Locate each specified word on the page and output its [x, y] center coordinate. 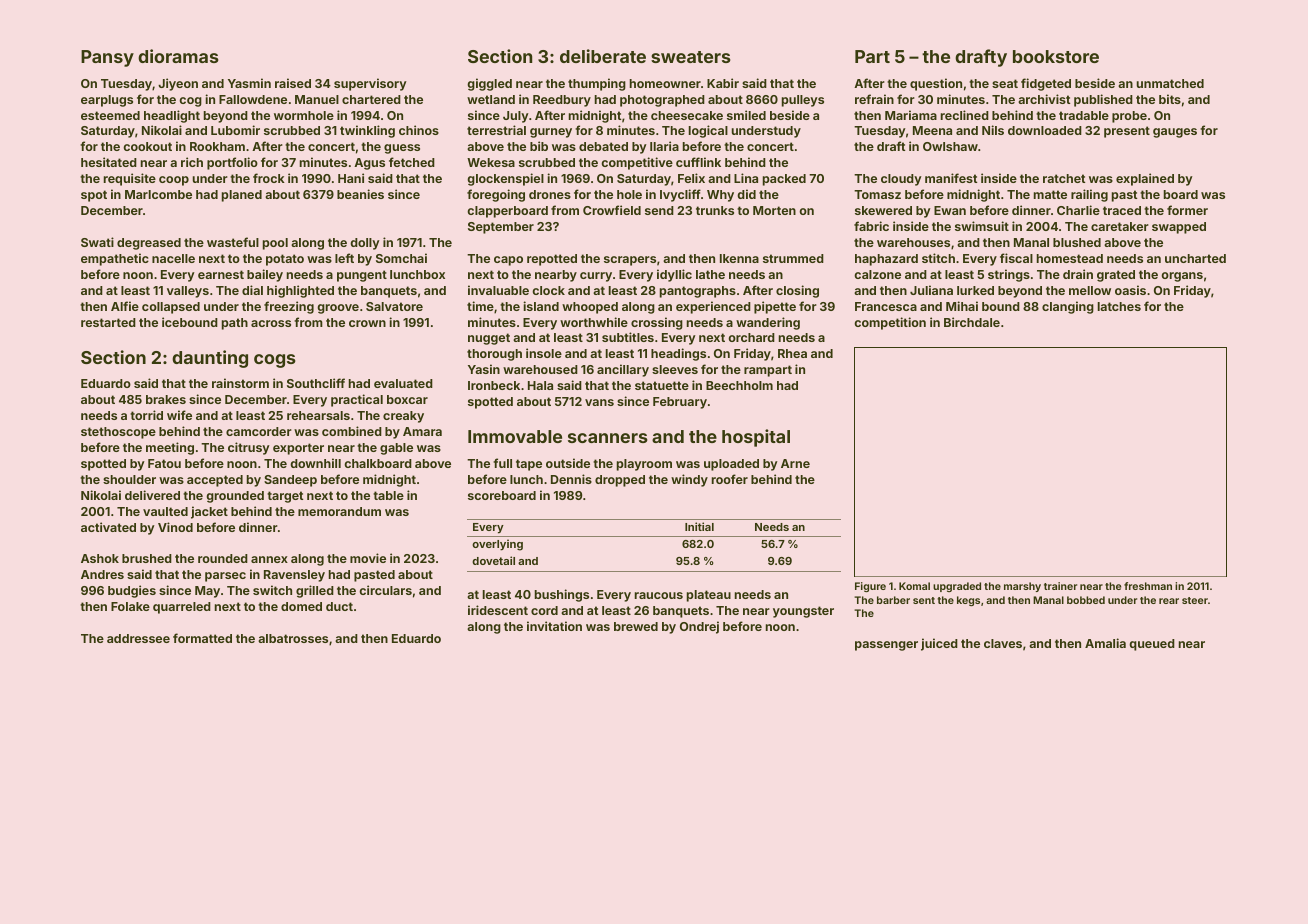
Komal [914, 586]
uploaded [731, 465]
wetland [491, 99]
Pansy [107, 58]
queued [1152, 645]
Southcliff [316, 383]
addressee [138, 638]
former [1187, 210]
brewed [636, 626]
